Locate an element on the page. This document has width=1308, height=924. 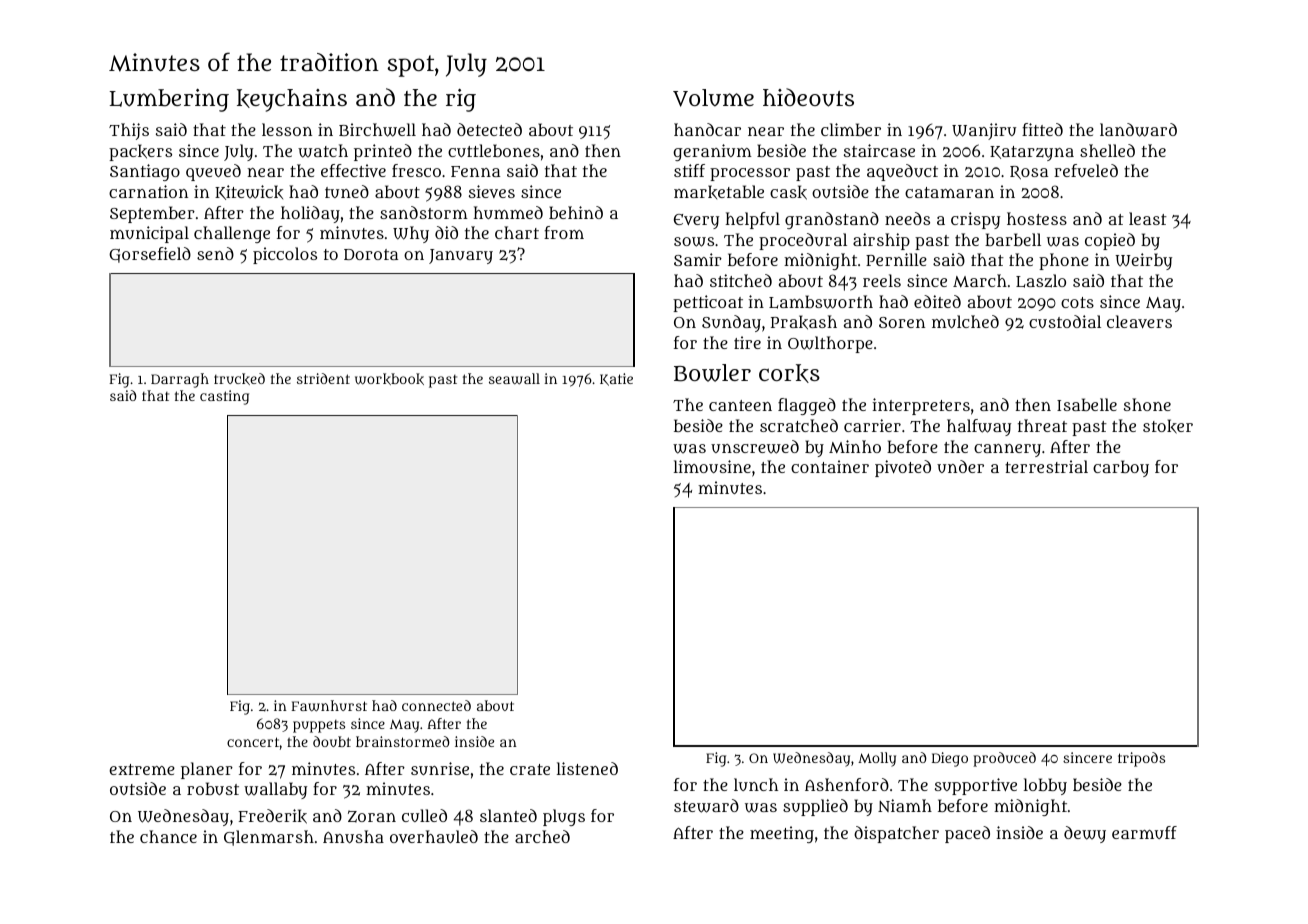
strident is located at coordinates (323, 378).
